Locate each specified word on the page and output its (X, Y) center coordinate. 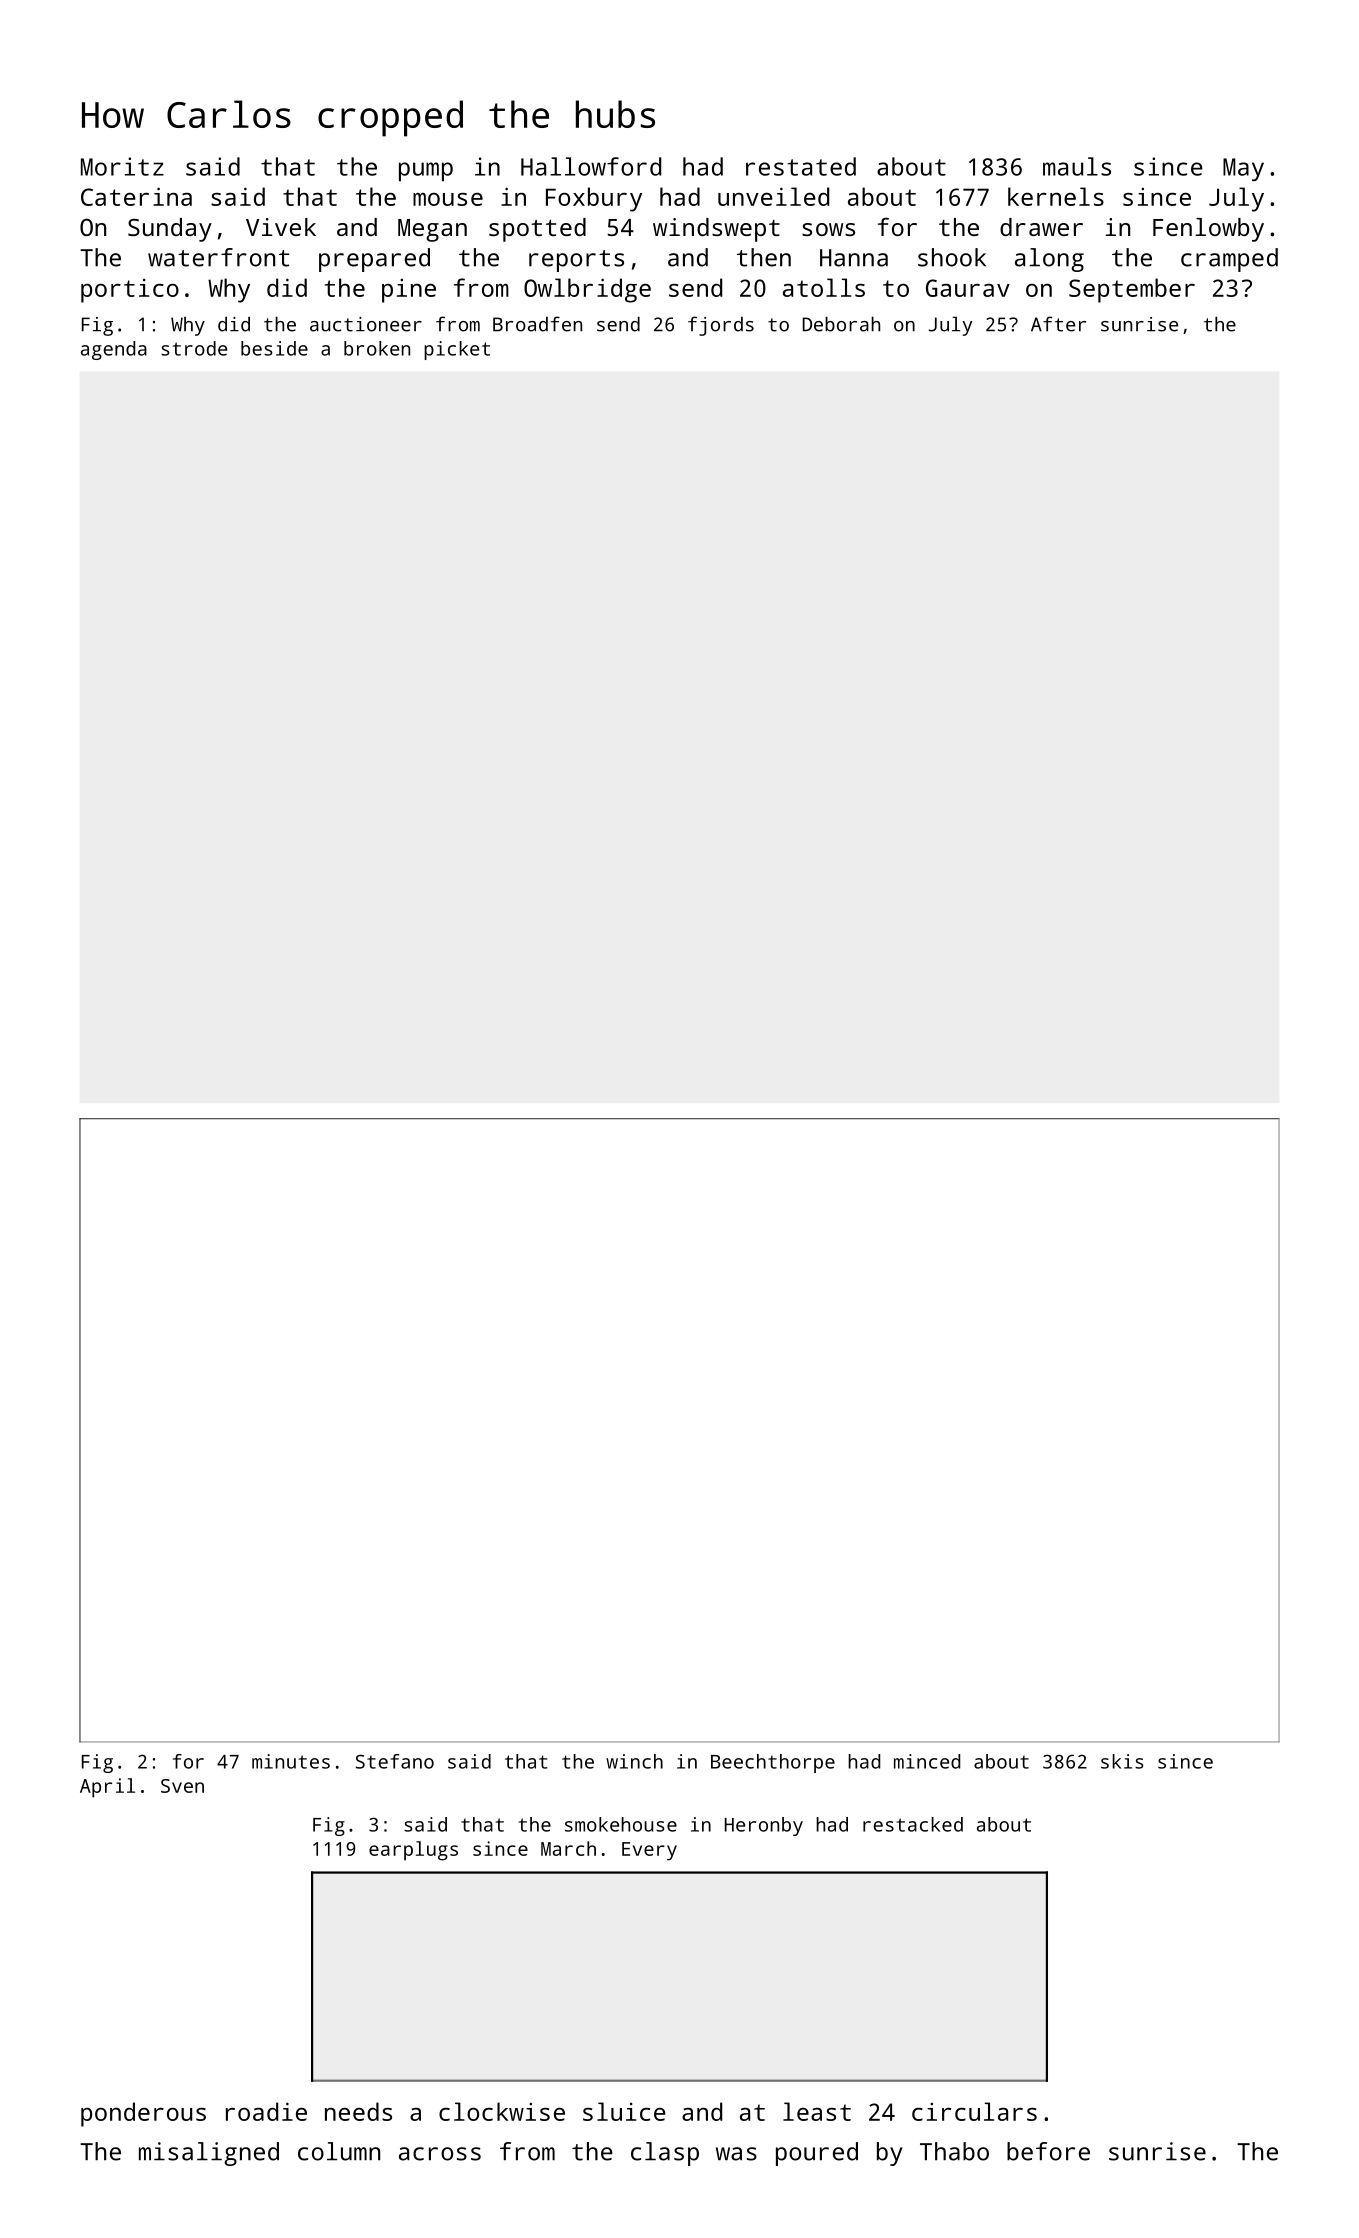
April (107, 1788)
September (1132, 290)
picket (457, 350)
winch (634, 1761)
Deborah (841, 324)
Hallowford (591, 166)
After (1058, 324)
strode (194, 348)
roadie (266, 2111)
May (1243, 169)
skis (1122, 1761)
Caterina (136, 196)
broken (377, 348)
